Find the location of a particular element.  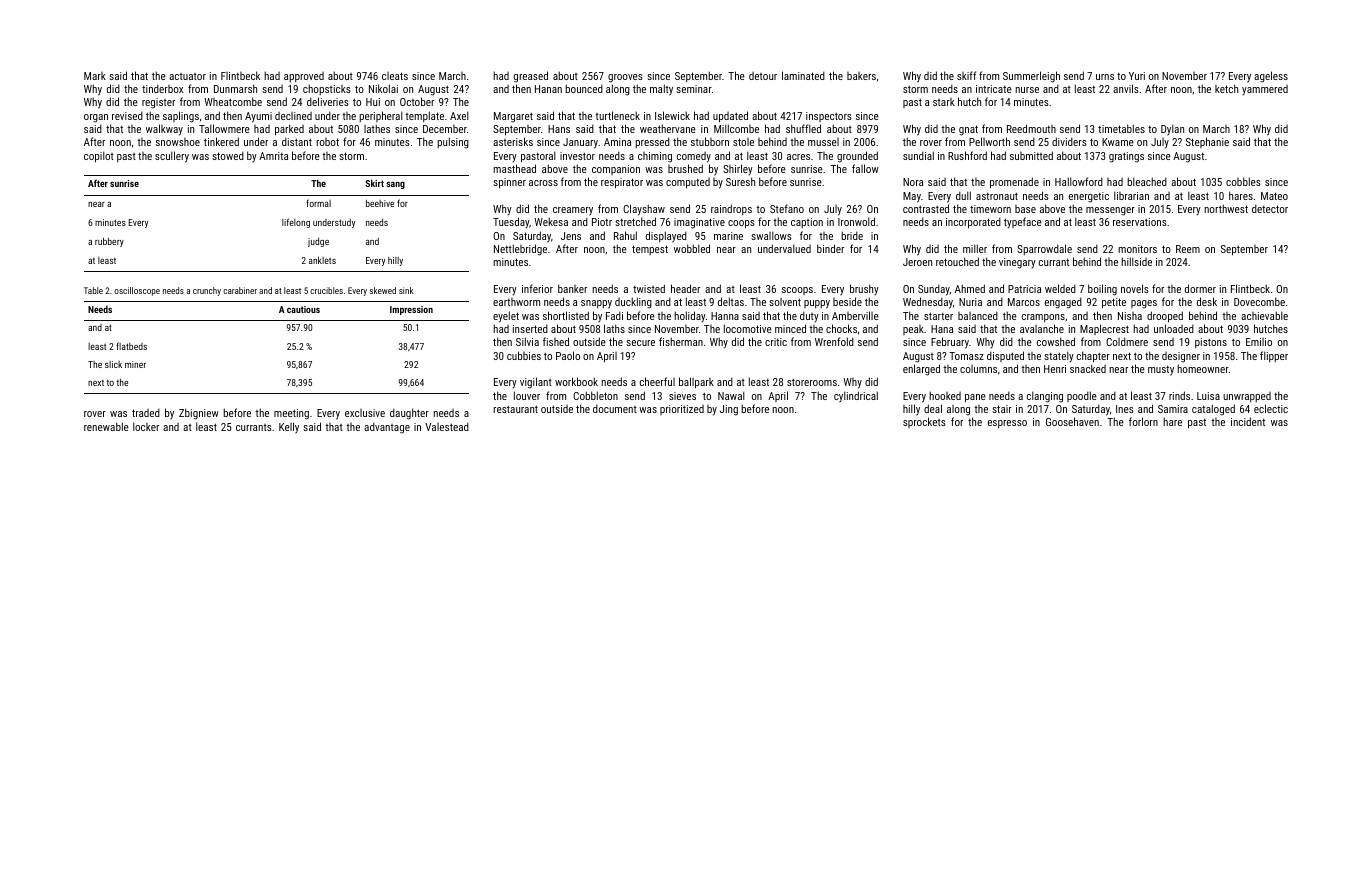

Coldmere is located at coordinates (1127, 341).
